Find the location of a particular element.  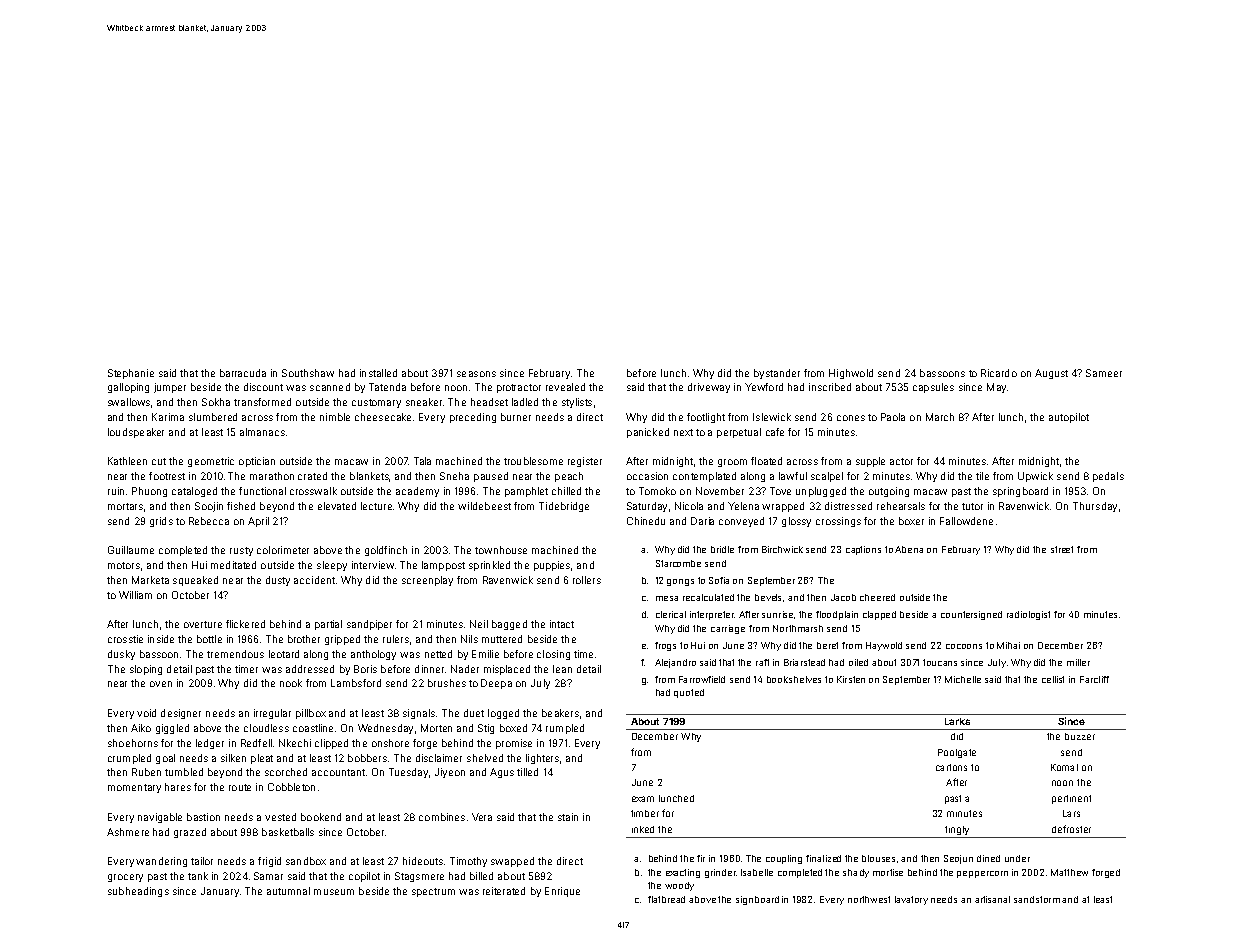

tremendous is located at coordinates (235, 654).
